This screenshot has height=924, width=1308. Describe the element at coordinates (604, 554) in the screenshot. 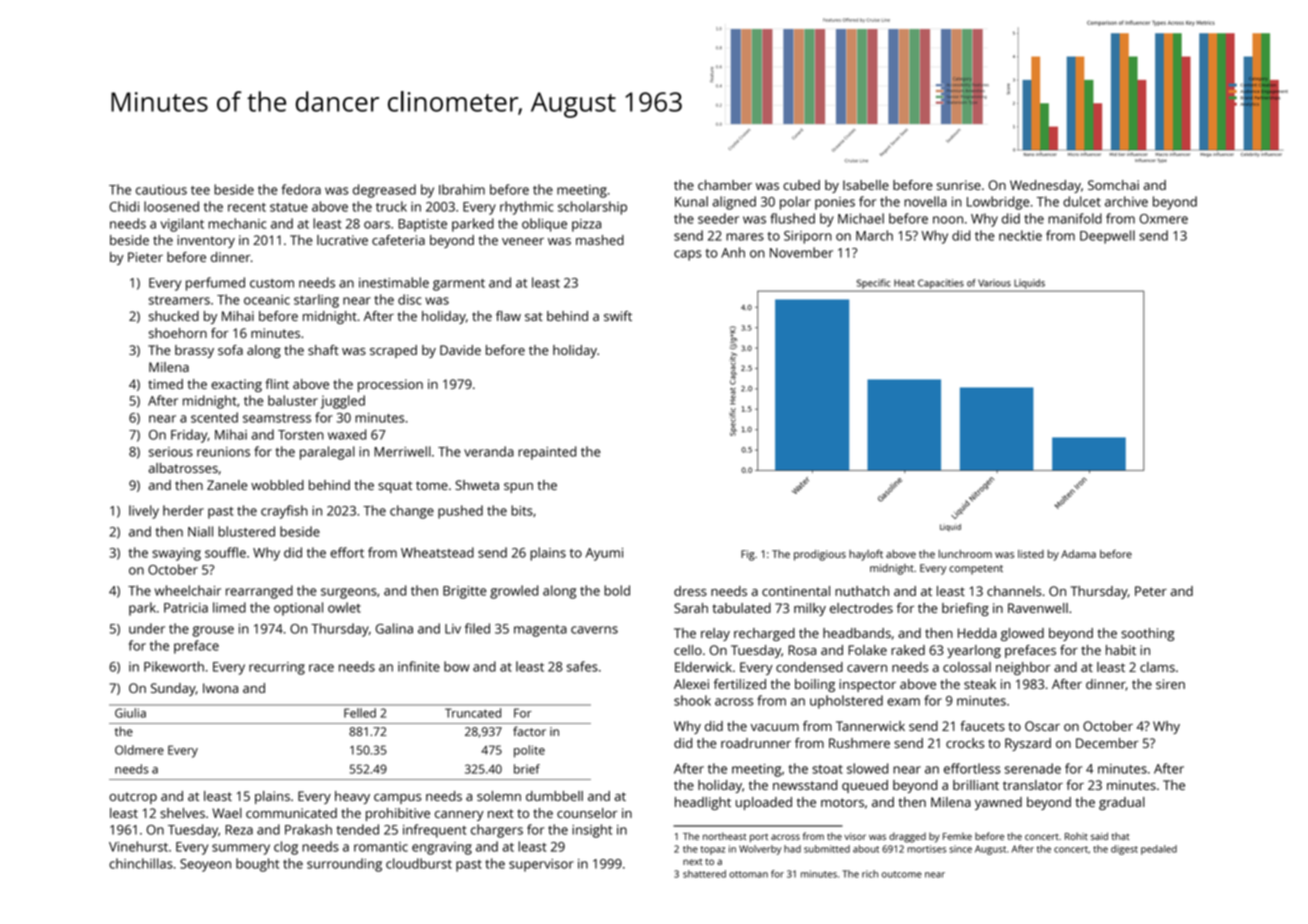

I see `Ayumi` at that location.
